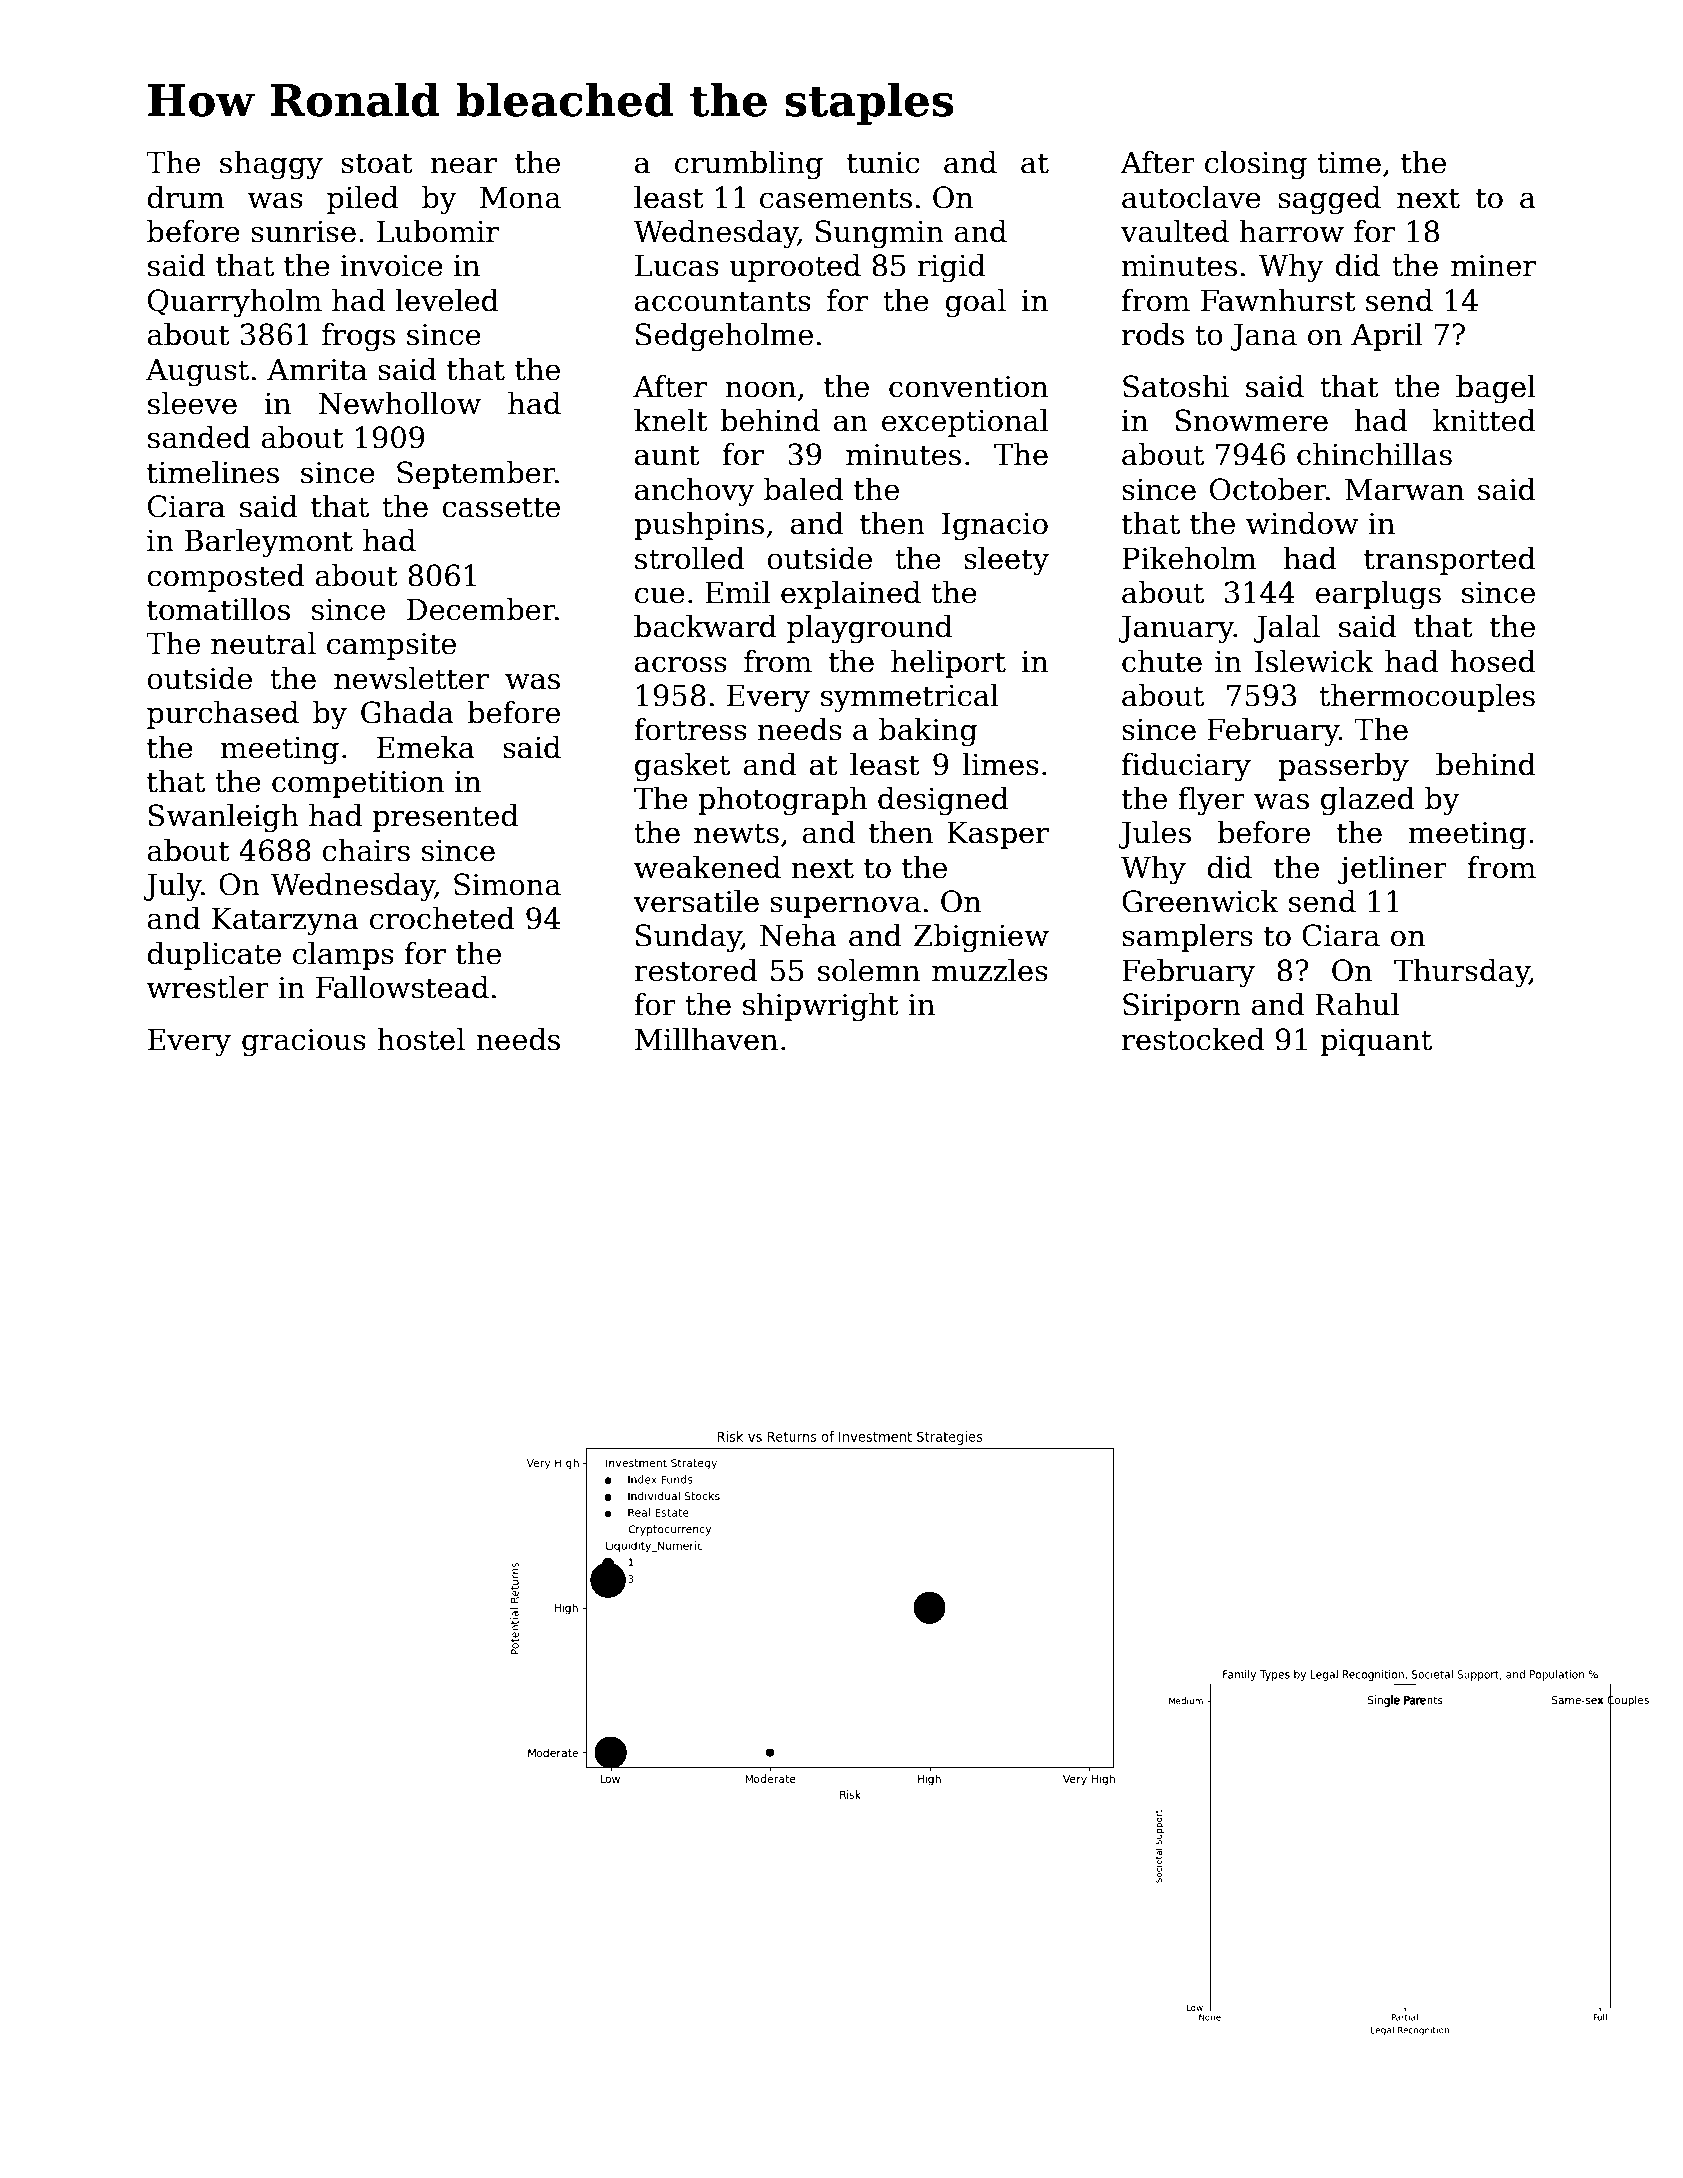 This image has height=2178, width=1683. I want to click on closing, so click(1256, 165).
